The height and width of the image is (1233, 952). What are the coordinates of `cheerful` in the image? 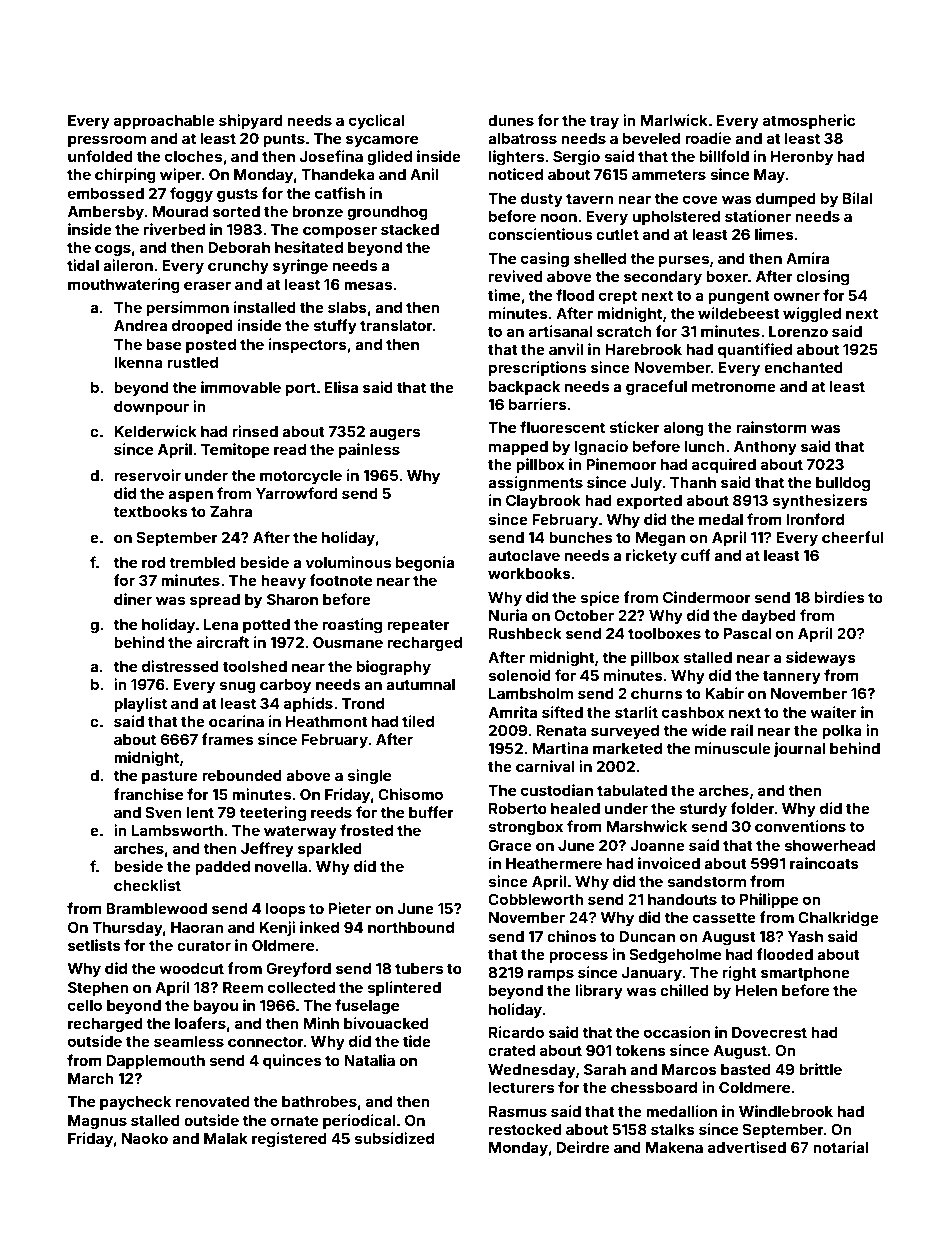 It's located at (853, 537).
